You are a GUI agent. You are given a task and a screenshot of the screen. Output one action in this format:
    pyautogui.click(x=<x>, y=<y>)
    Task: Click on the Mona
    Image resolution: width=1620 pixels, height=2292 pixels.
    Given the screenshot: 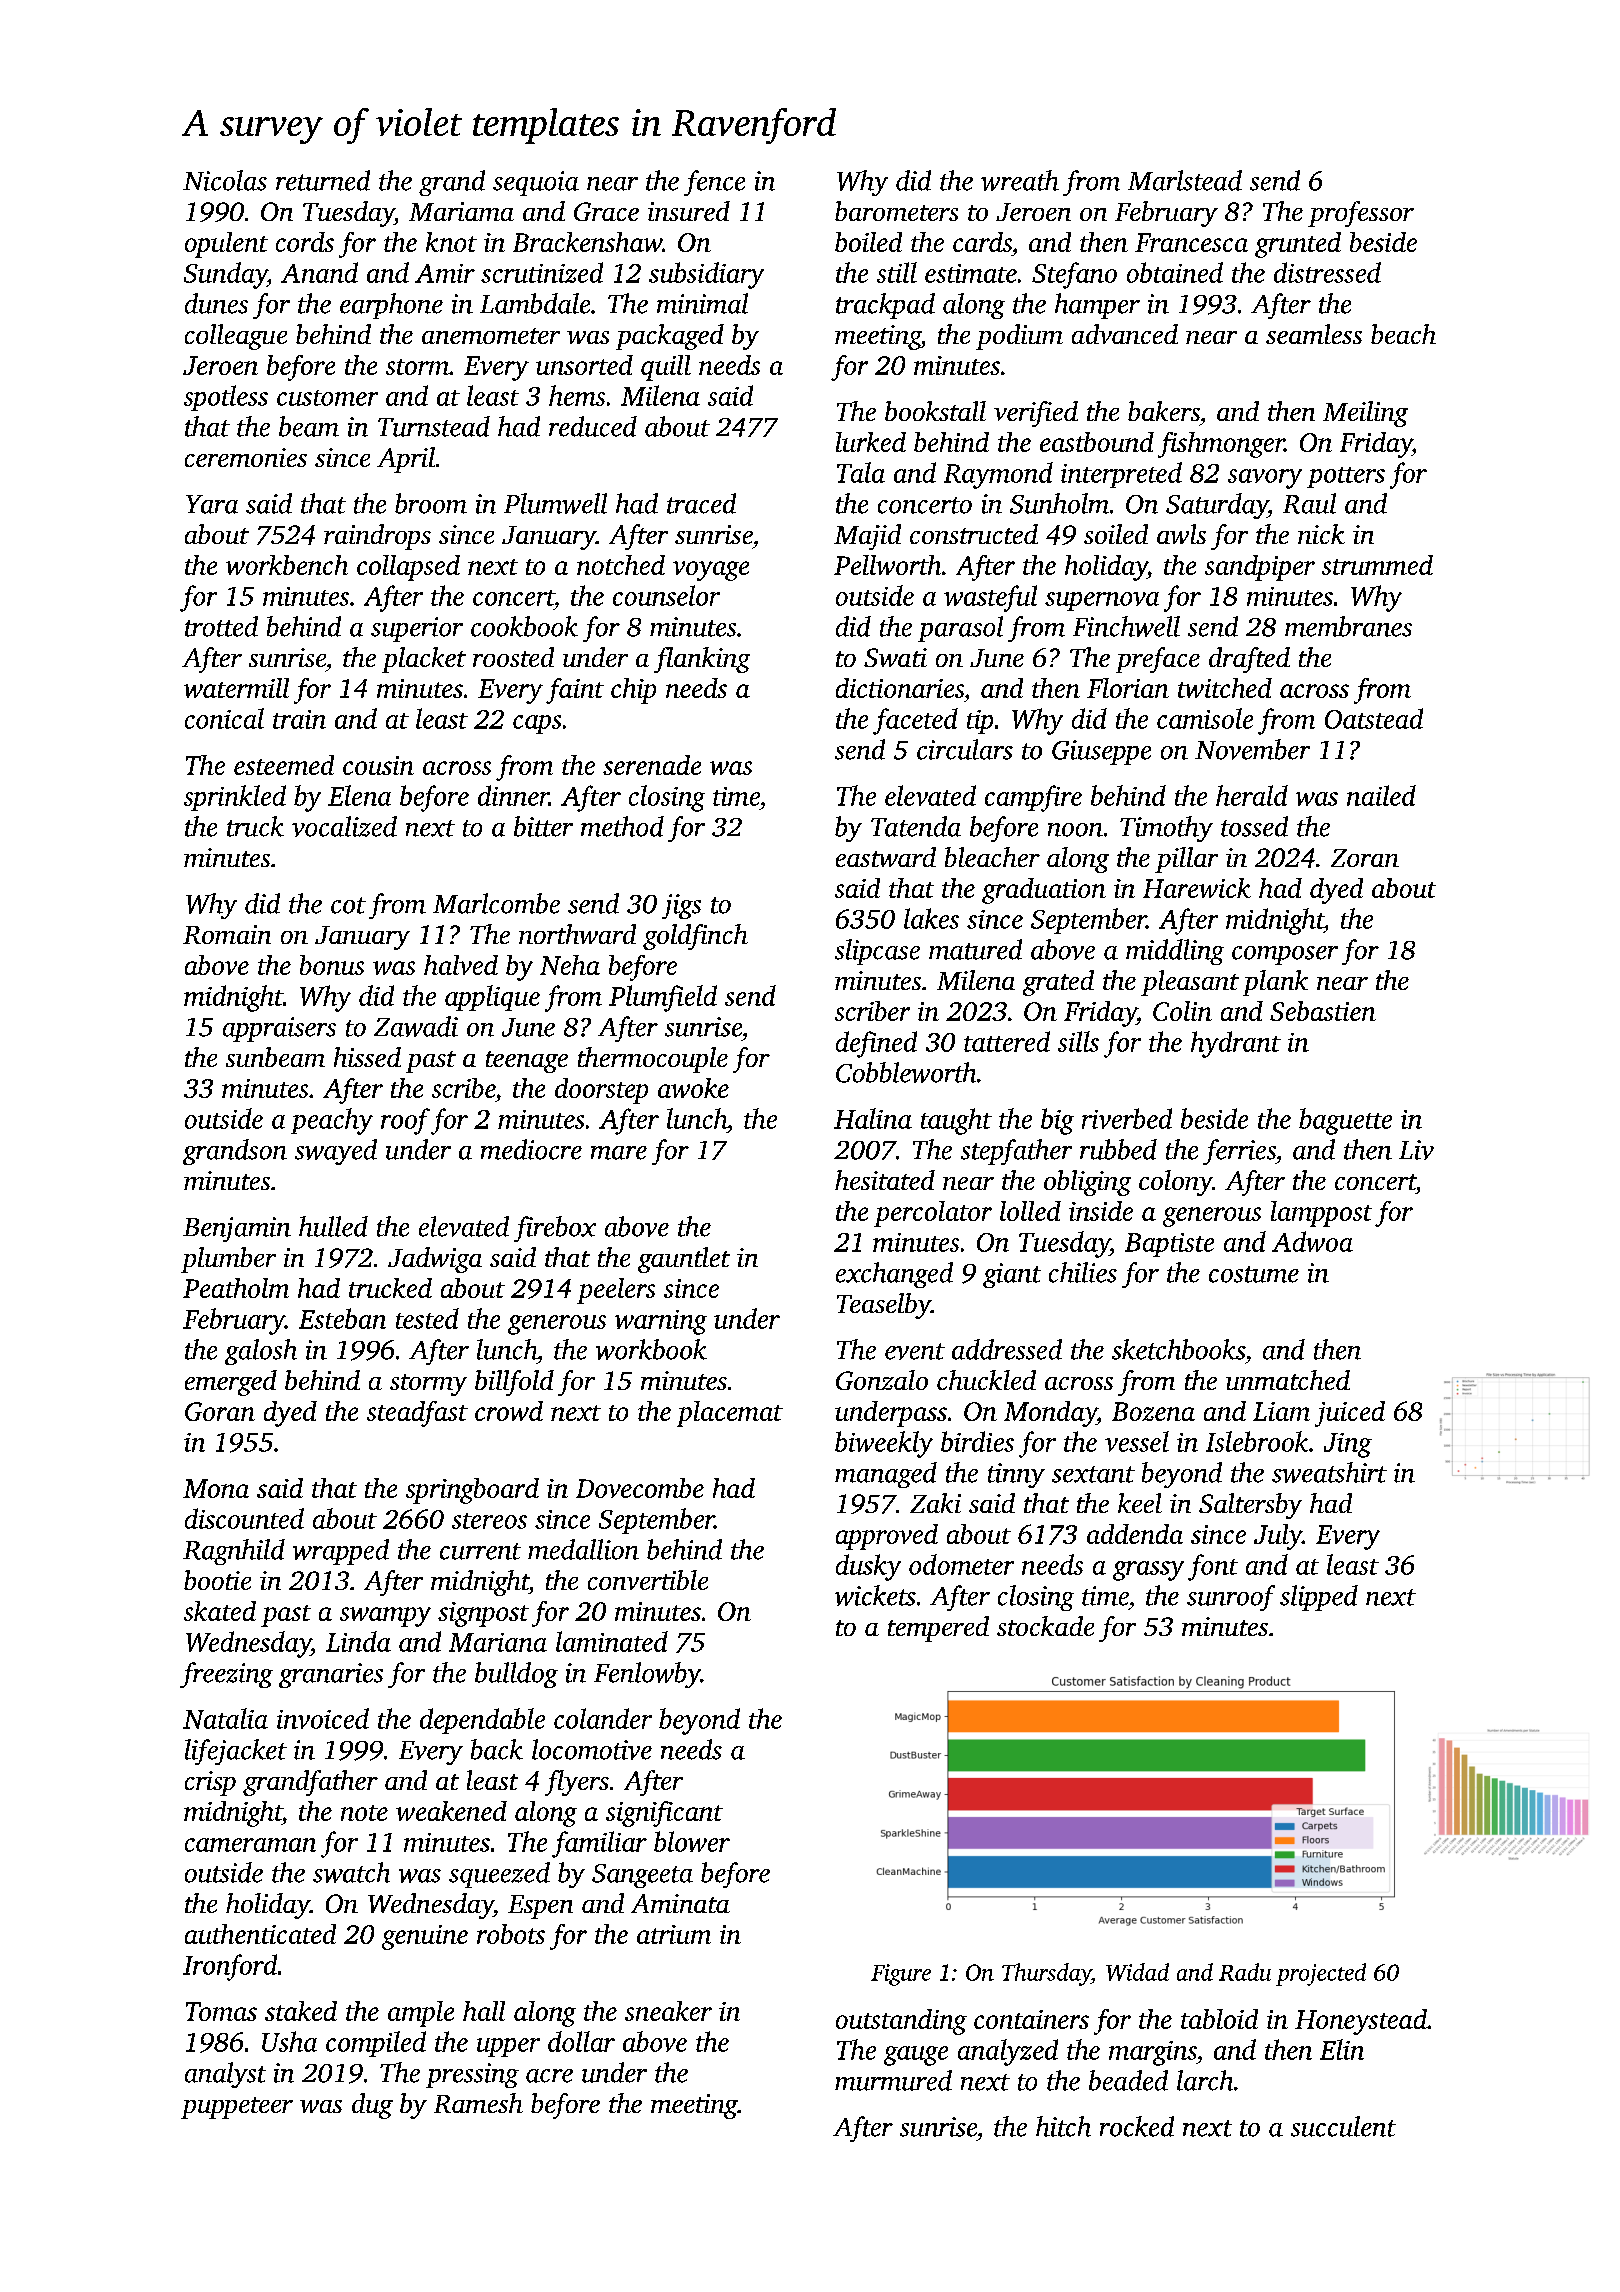 What is the action you would take?
    pyautogui.click(x=216, y=1488)
